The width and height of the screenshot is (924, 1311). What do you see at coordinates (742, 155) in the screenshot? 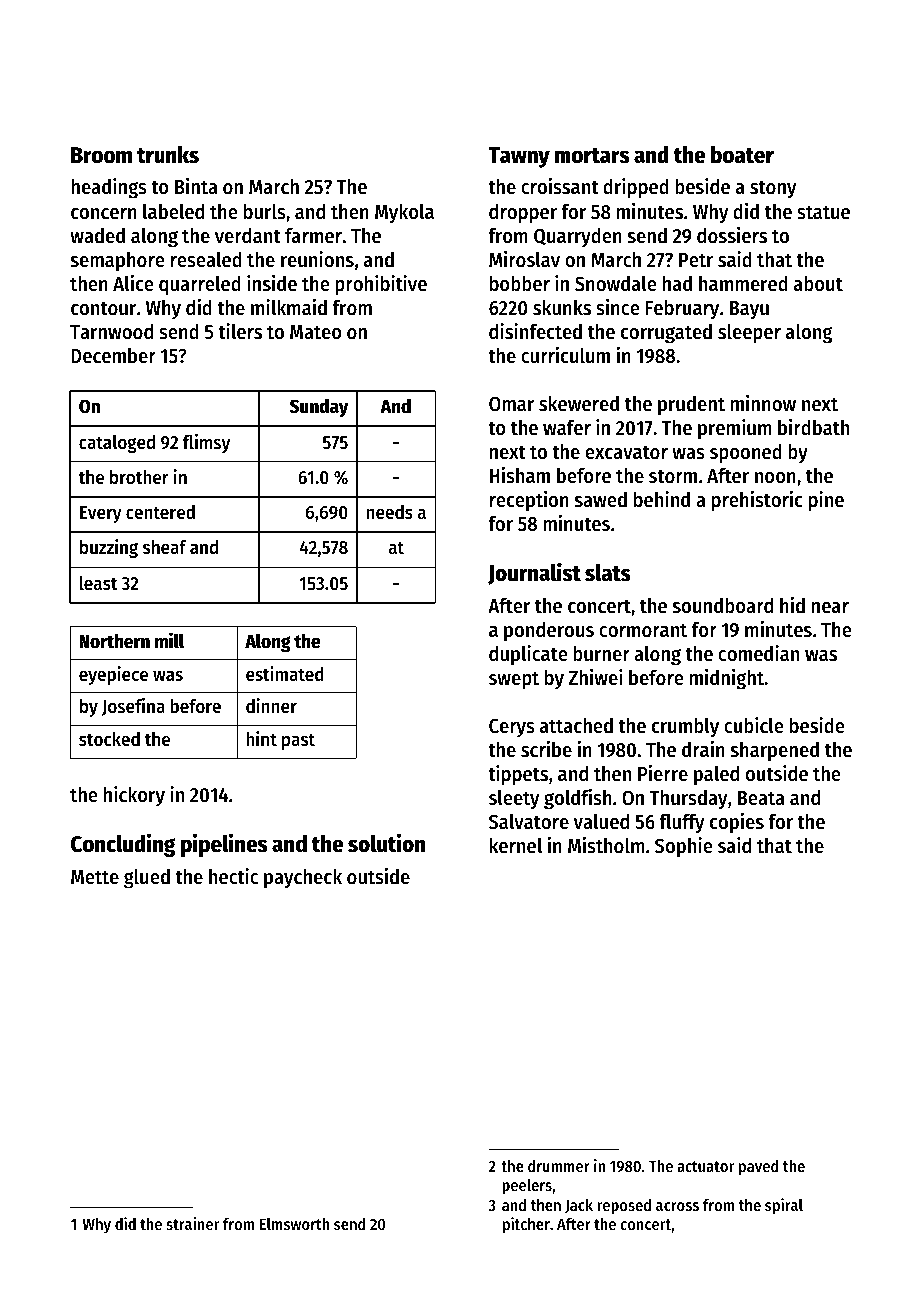
I see `boater` at bounding box center [742, 155].
